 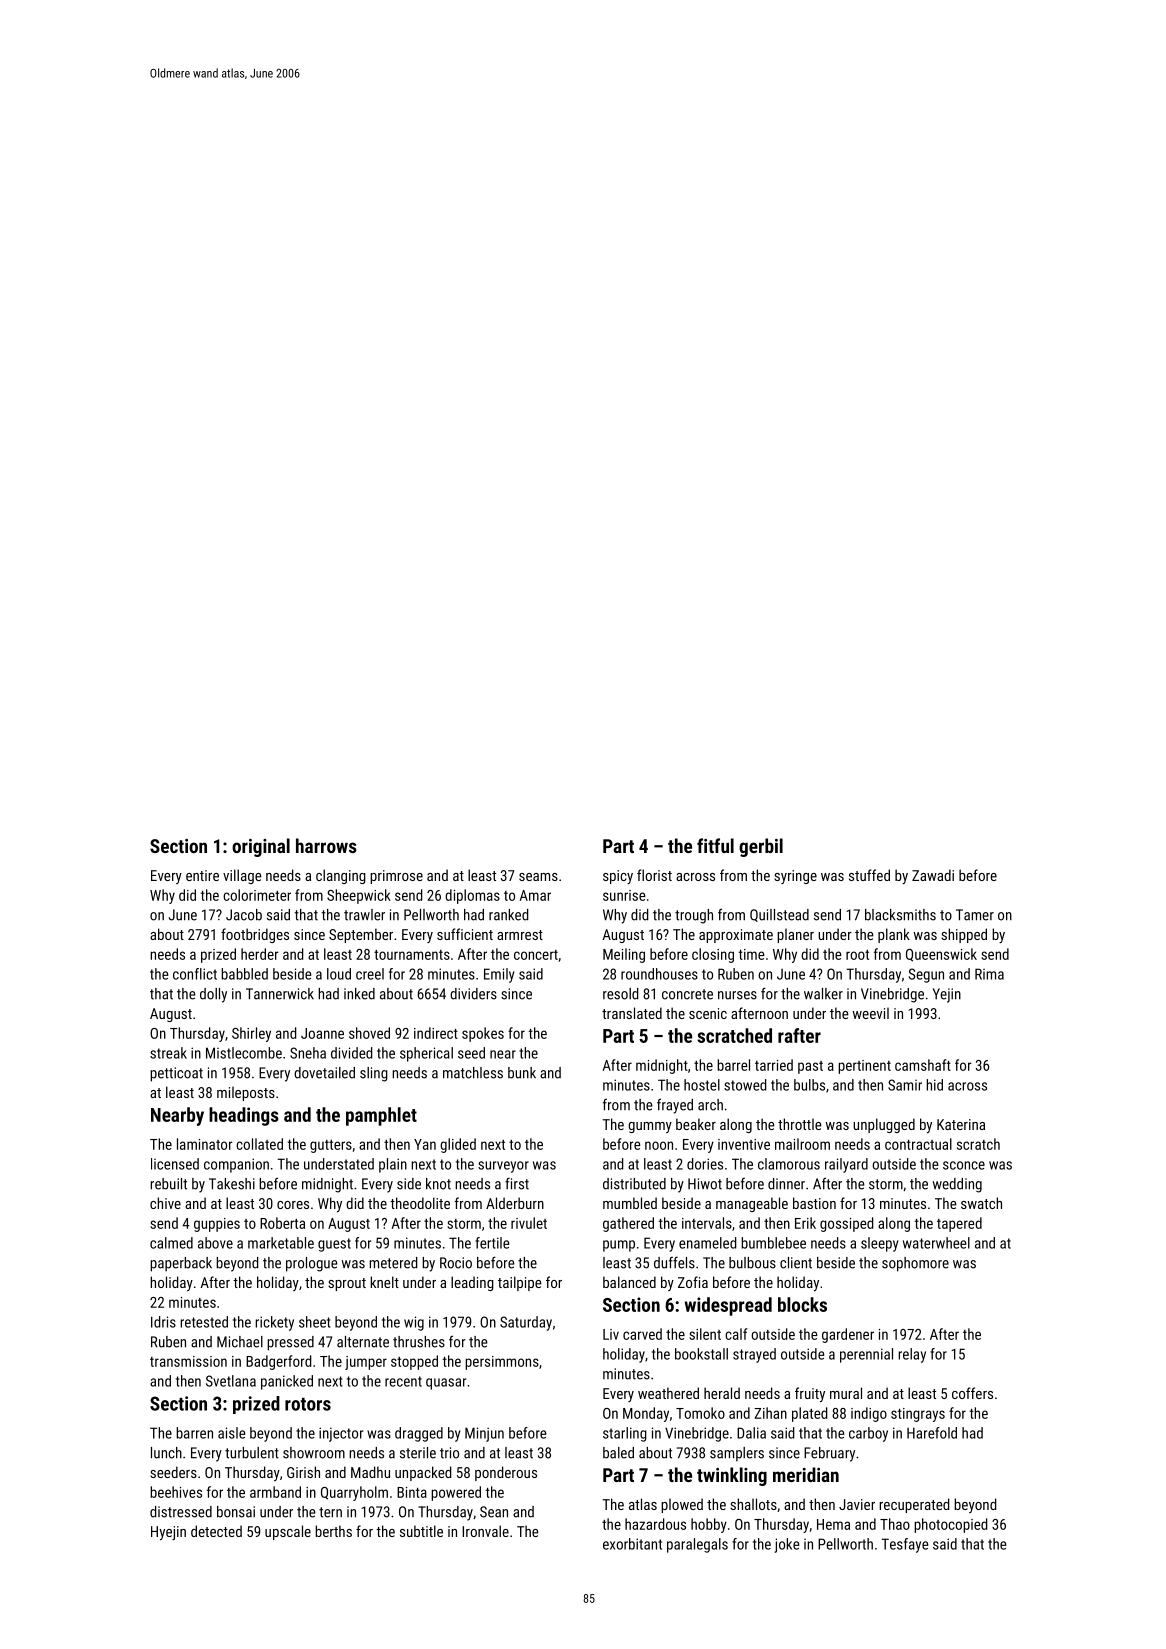 What do you see at coordinates (421, 1531) in the screenshot?
I see `subtitle` at bounding box center [421, 1531].
